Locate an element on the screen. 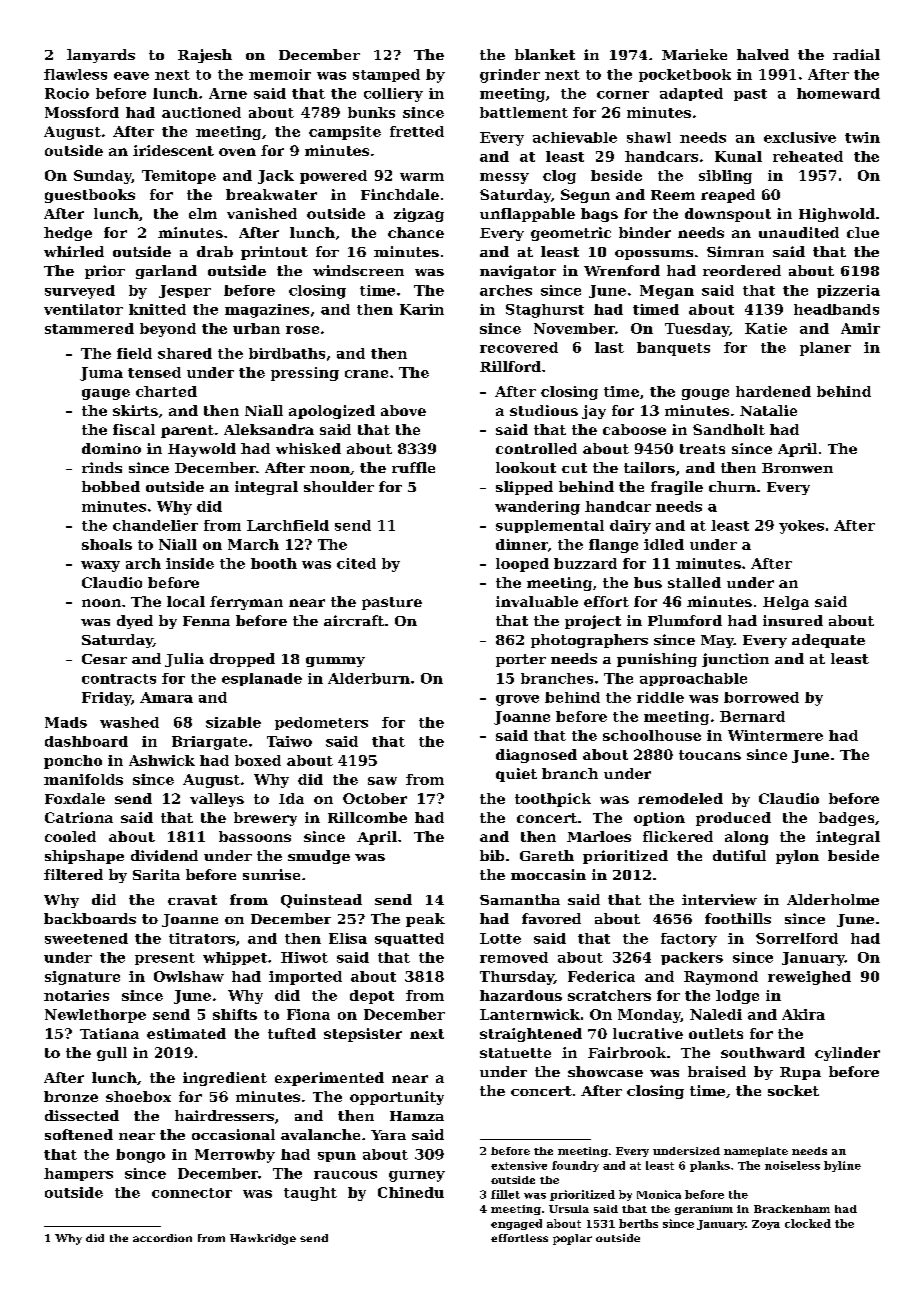  statuette is located at coordinates (515, 1053).
